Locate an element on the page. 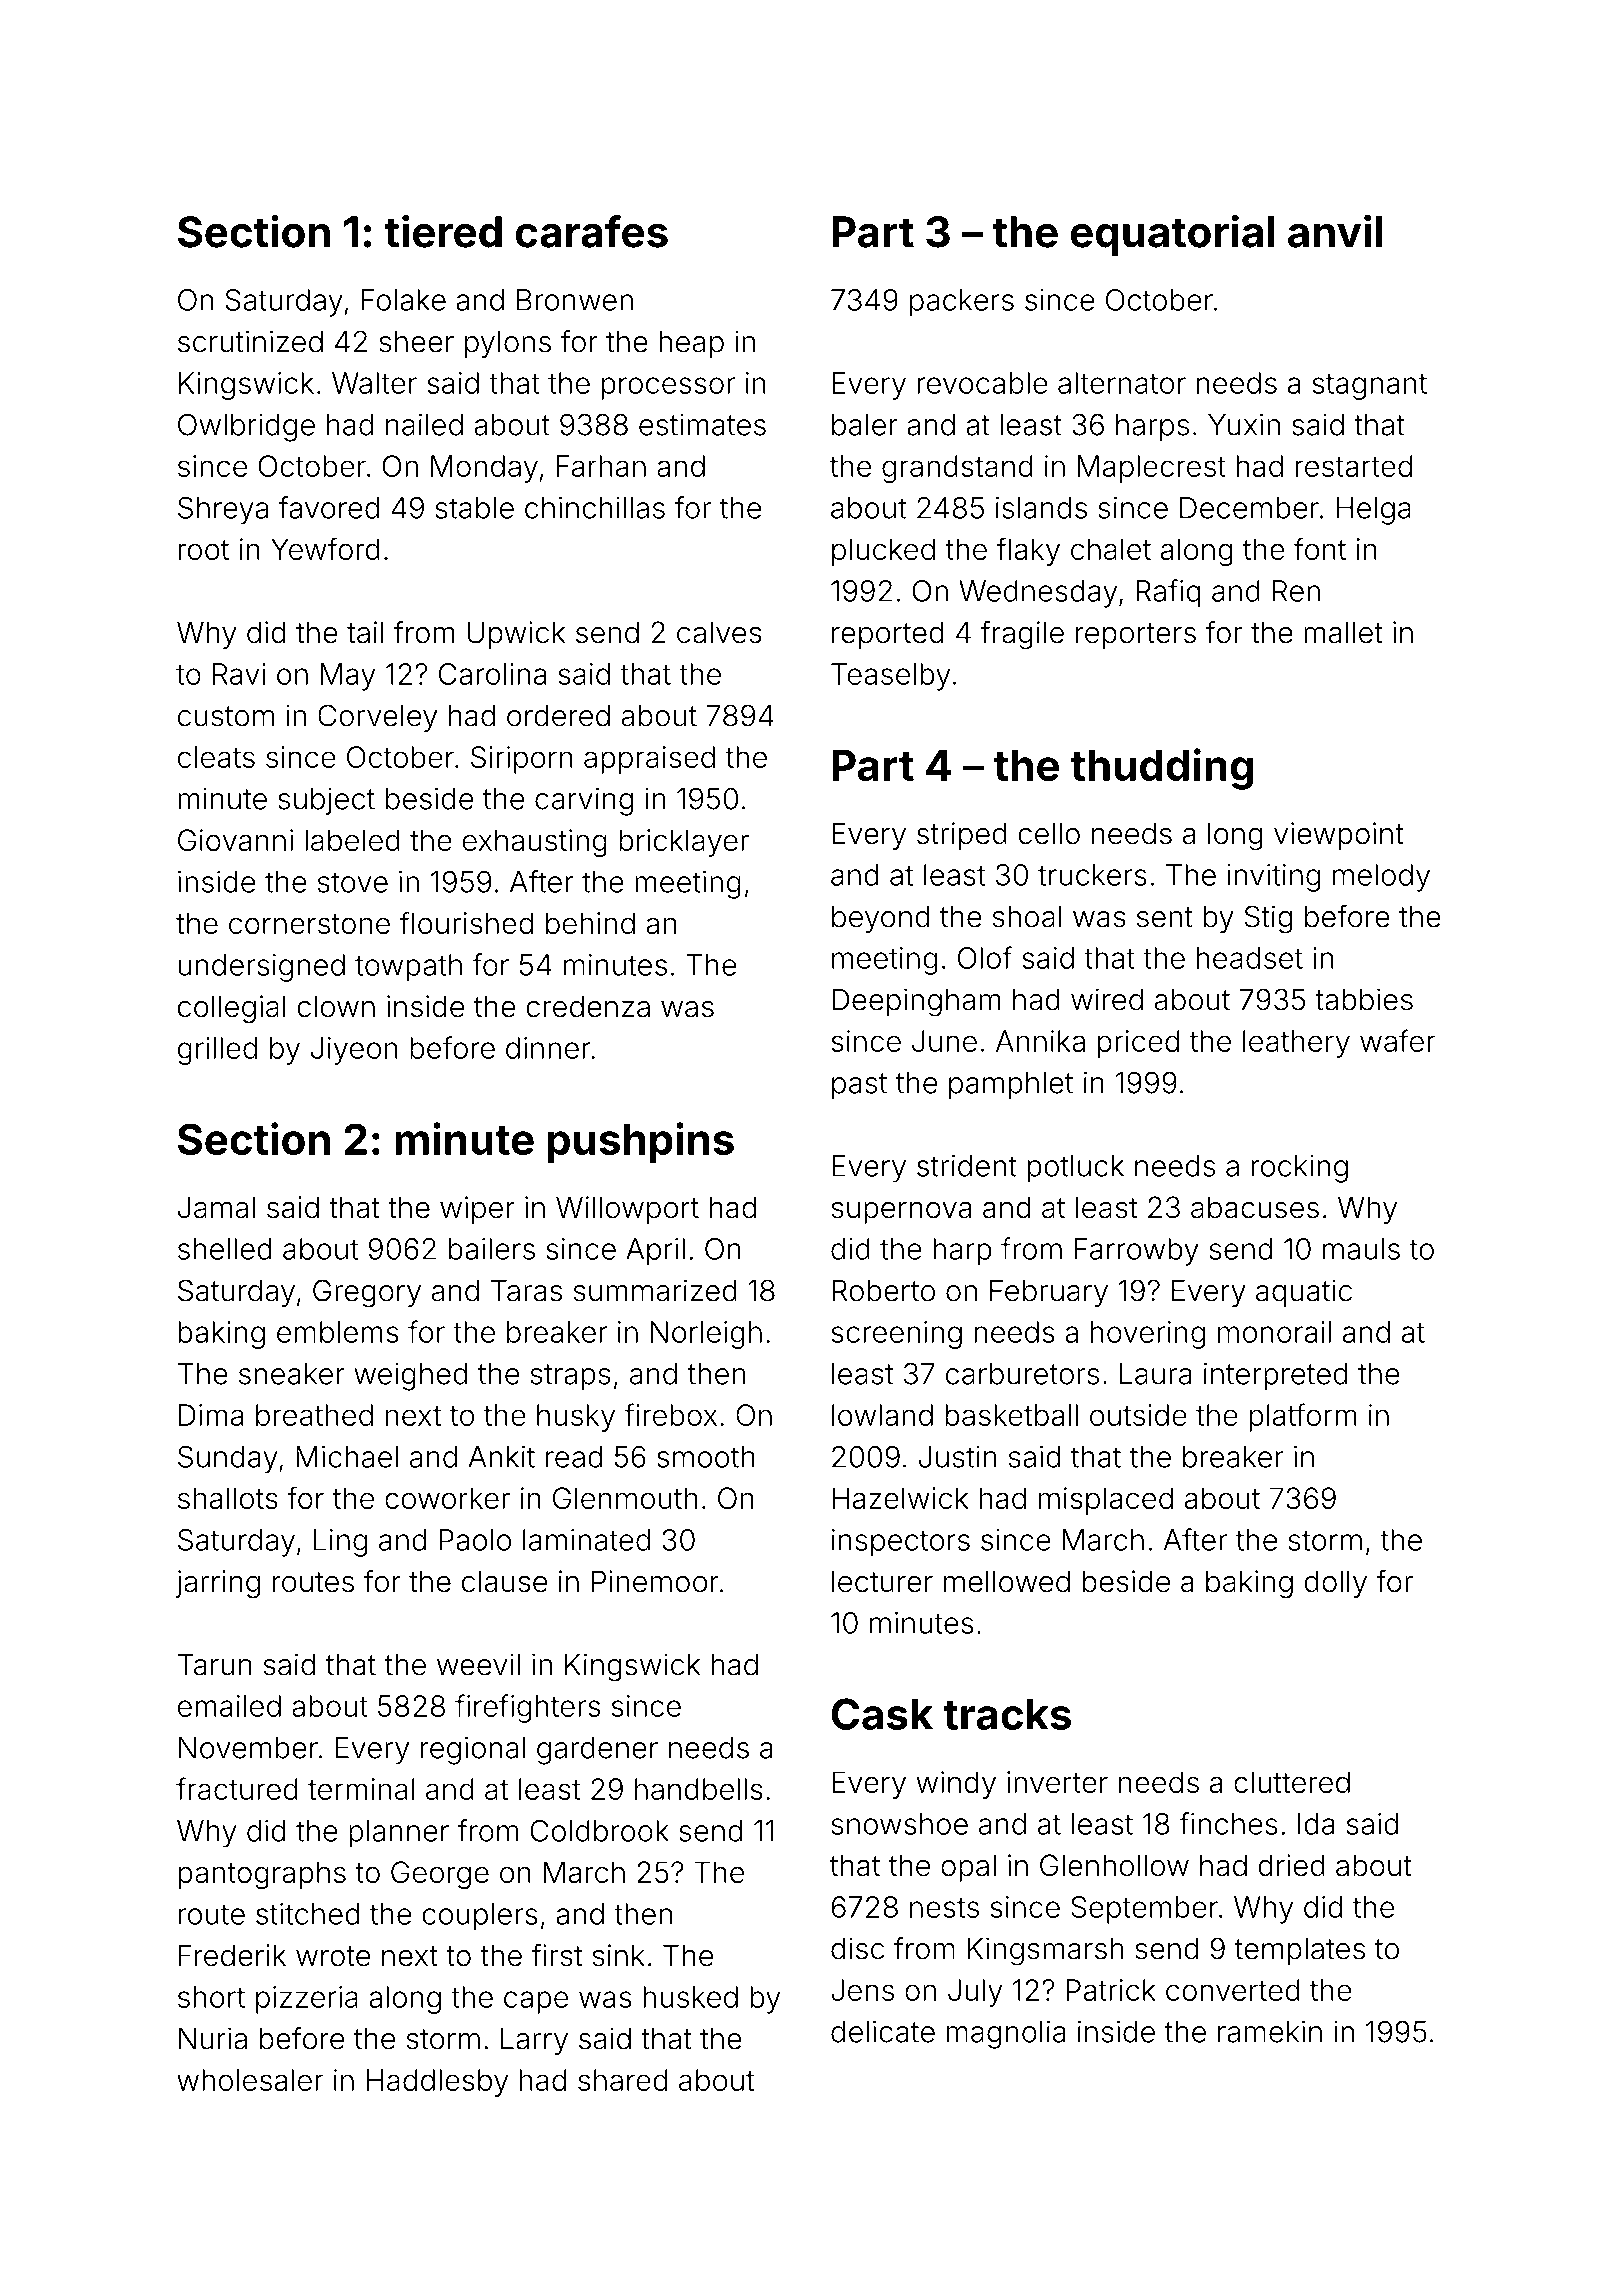  Ling is located at coordinates (340, 1543).
